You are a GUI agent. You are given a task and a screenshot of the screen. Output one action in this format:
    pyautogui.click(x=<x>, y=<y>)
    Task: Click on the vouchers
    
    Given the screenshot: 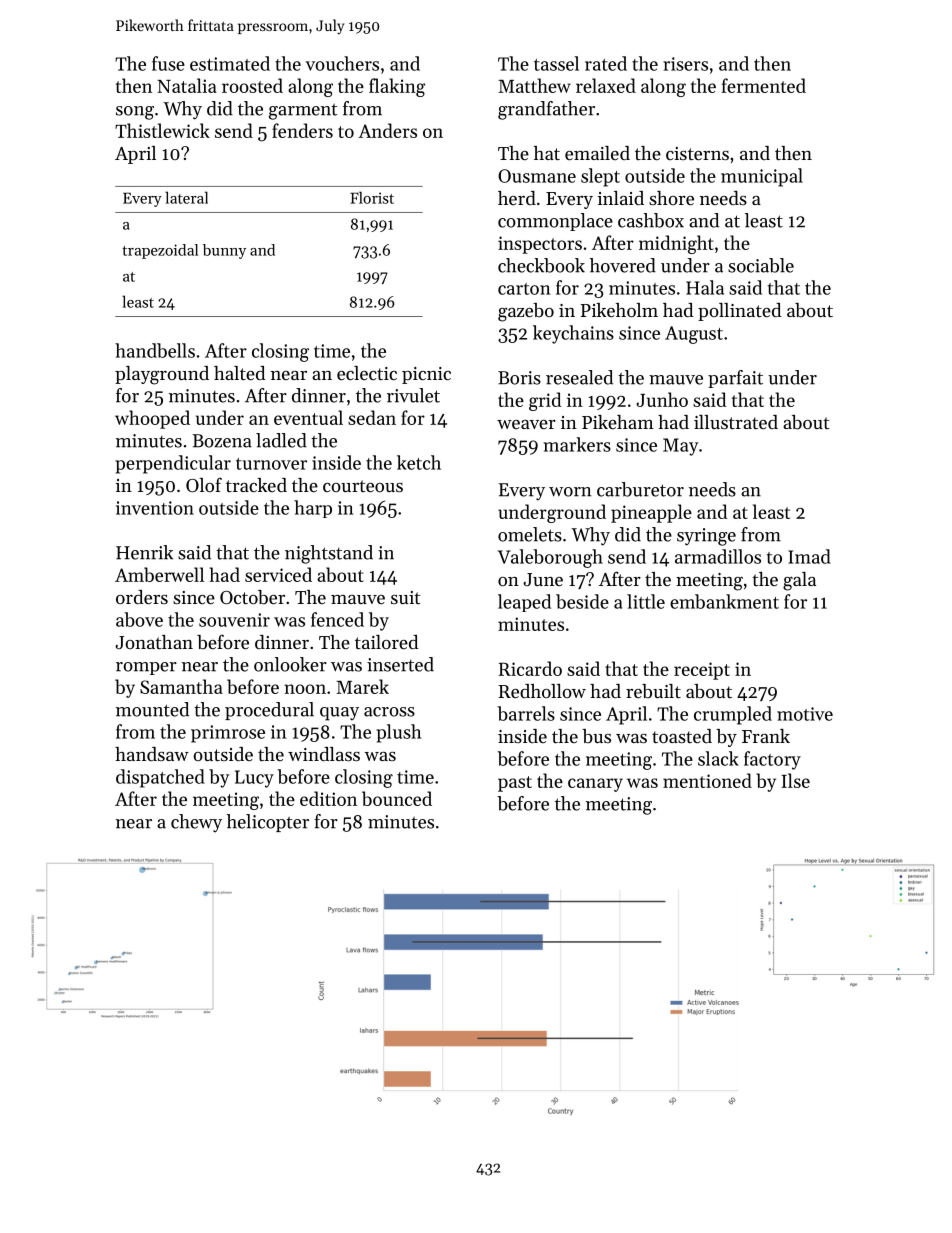 What is the action you would take?
    pyautogui.click(x=342, y=63)
